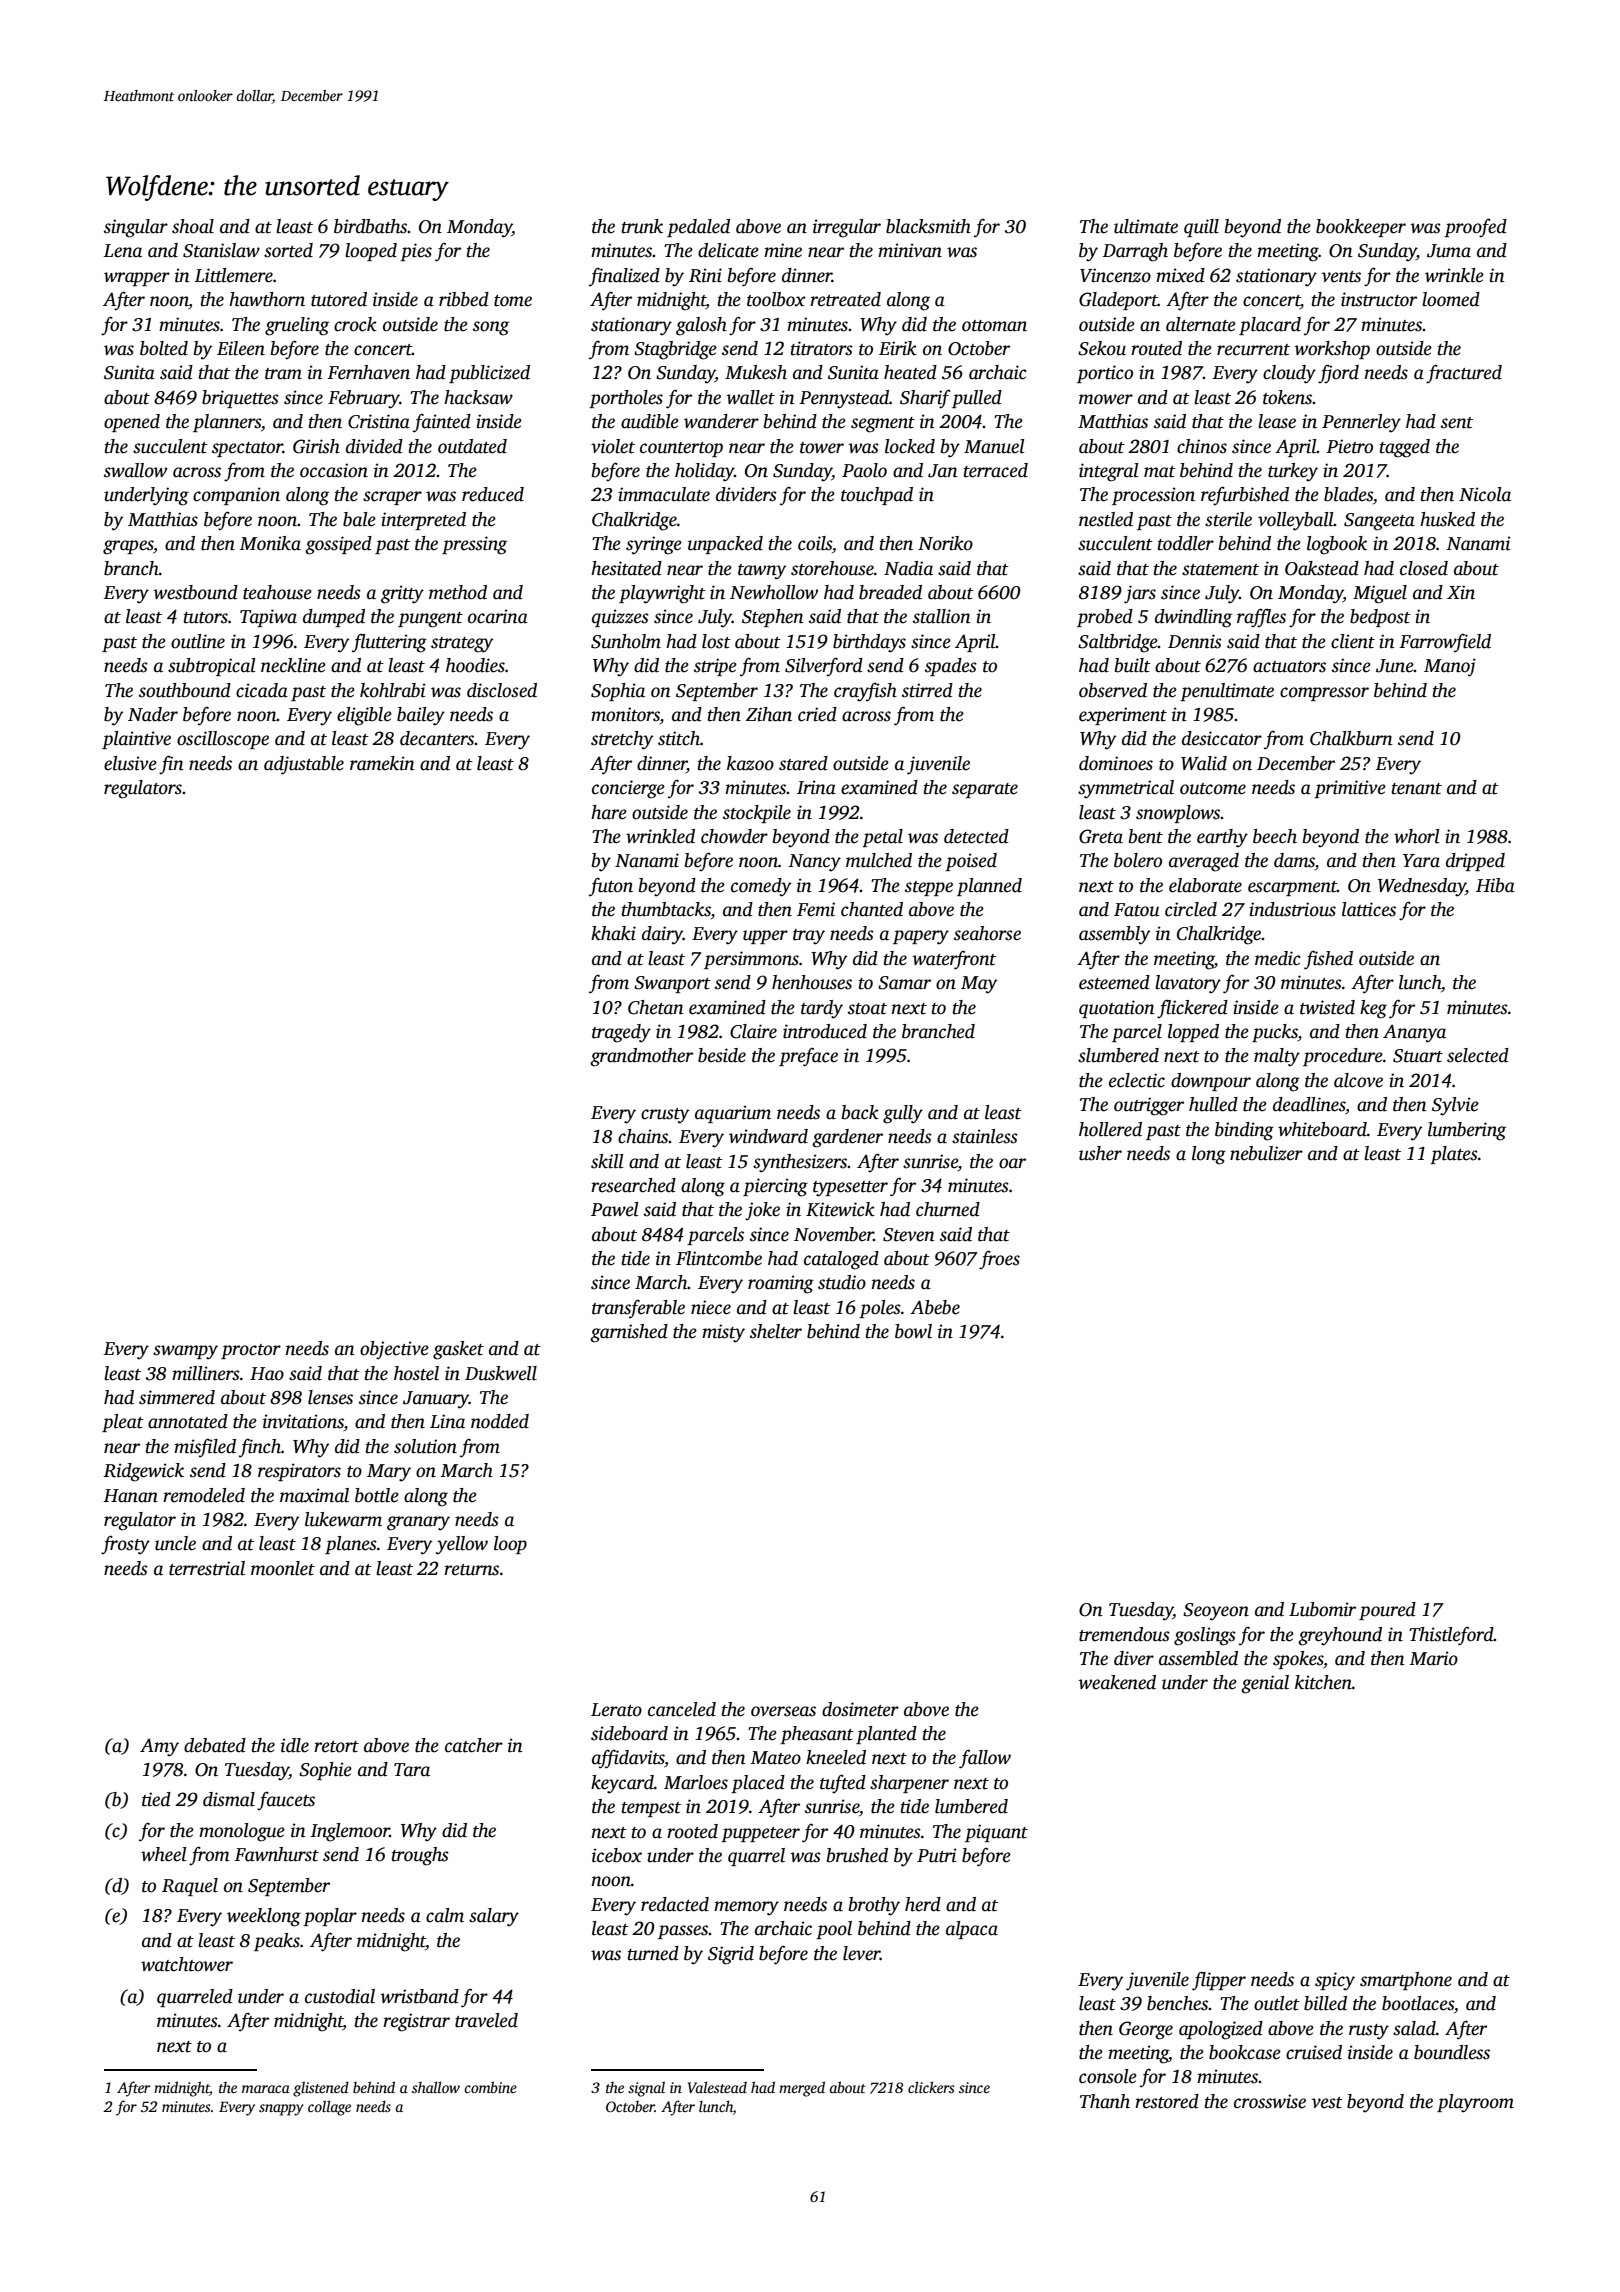 The height and width of the document is (2292, 1620). What do you see at coordinates (1277, 421) in the document?
I see `lease` at bounding box center [1277, 421].
